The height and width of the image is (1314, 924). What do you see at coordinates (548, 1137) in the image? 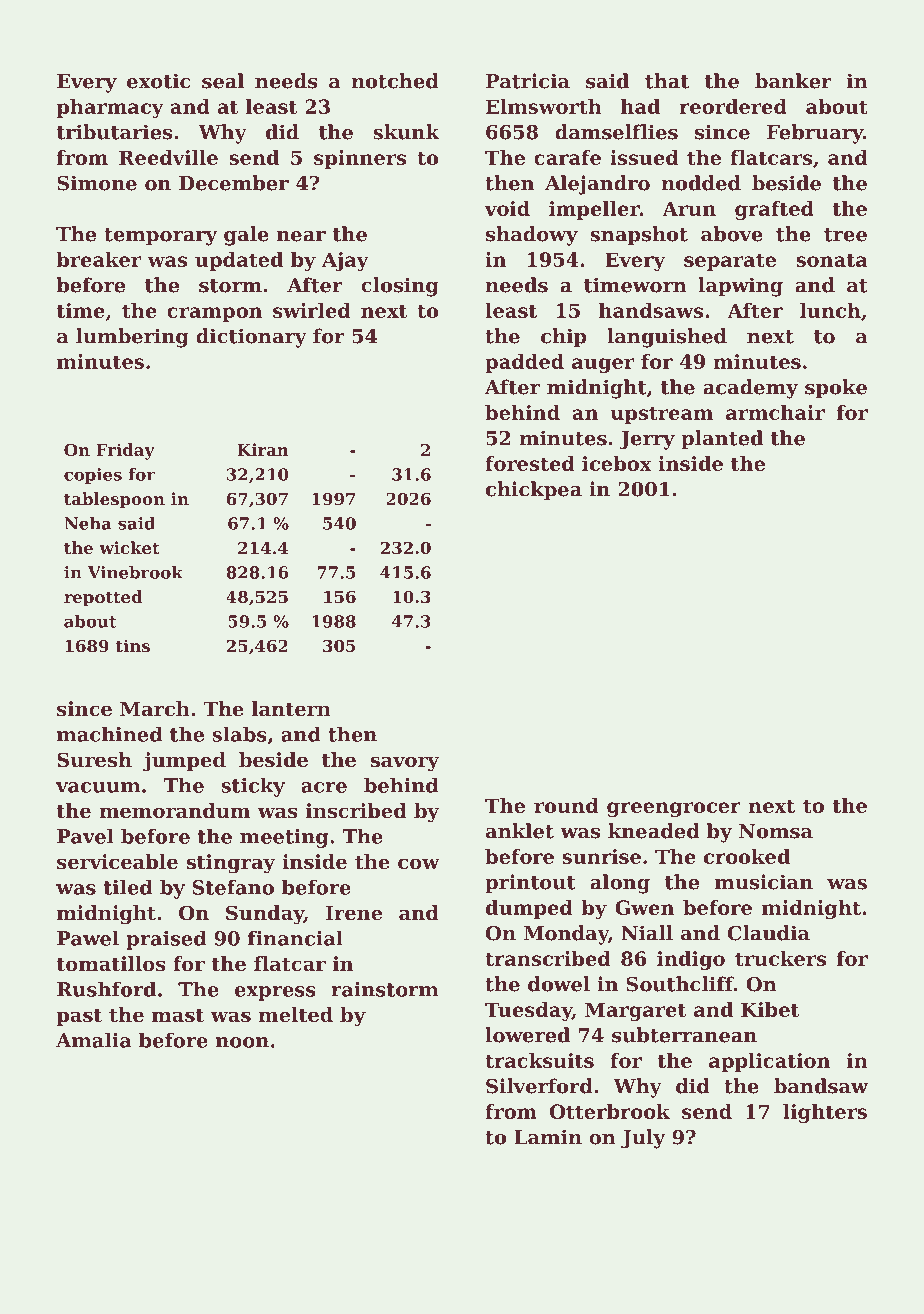
I see `Lamin` at bounding box center [548, 1137].
